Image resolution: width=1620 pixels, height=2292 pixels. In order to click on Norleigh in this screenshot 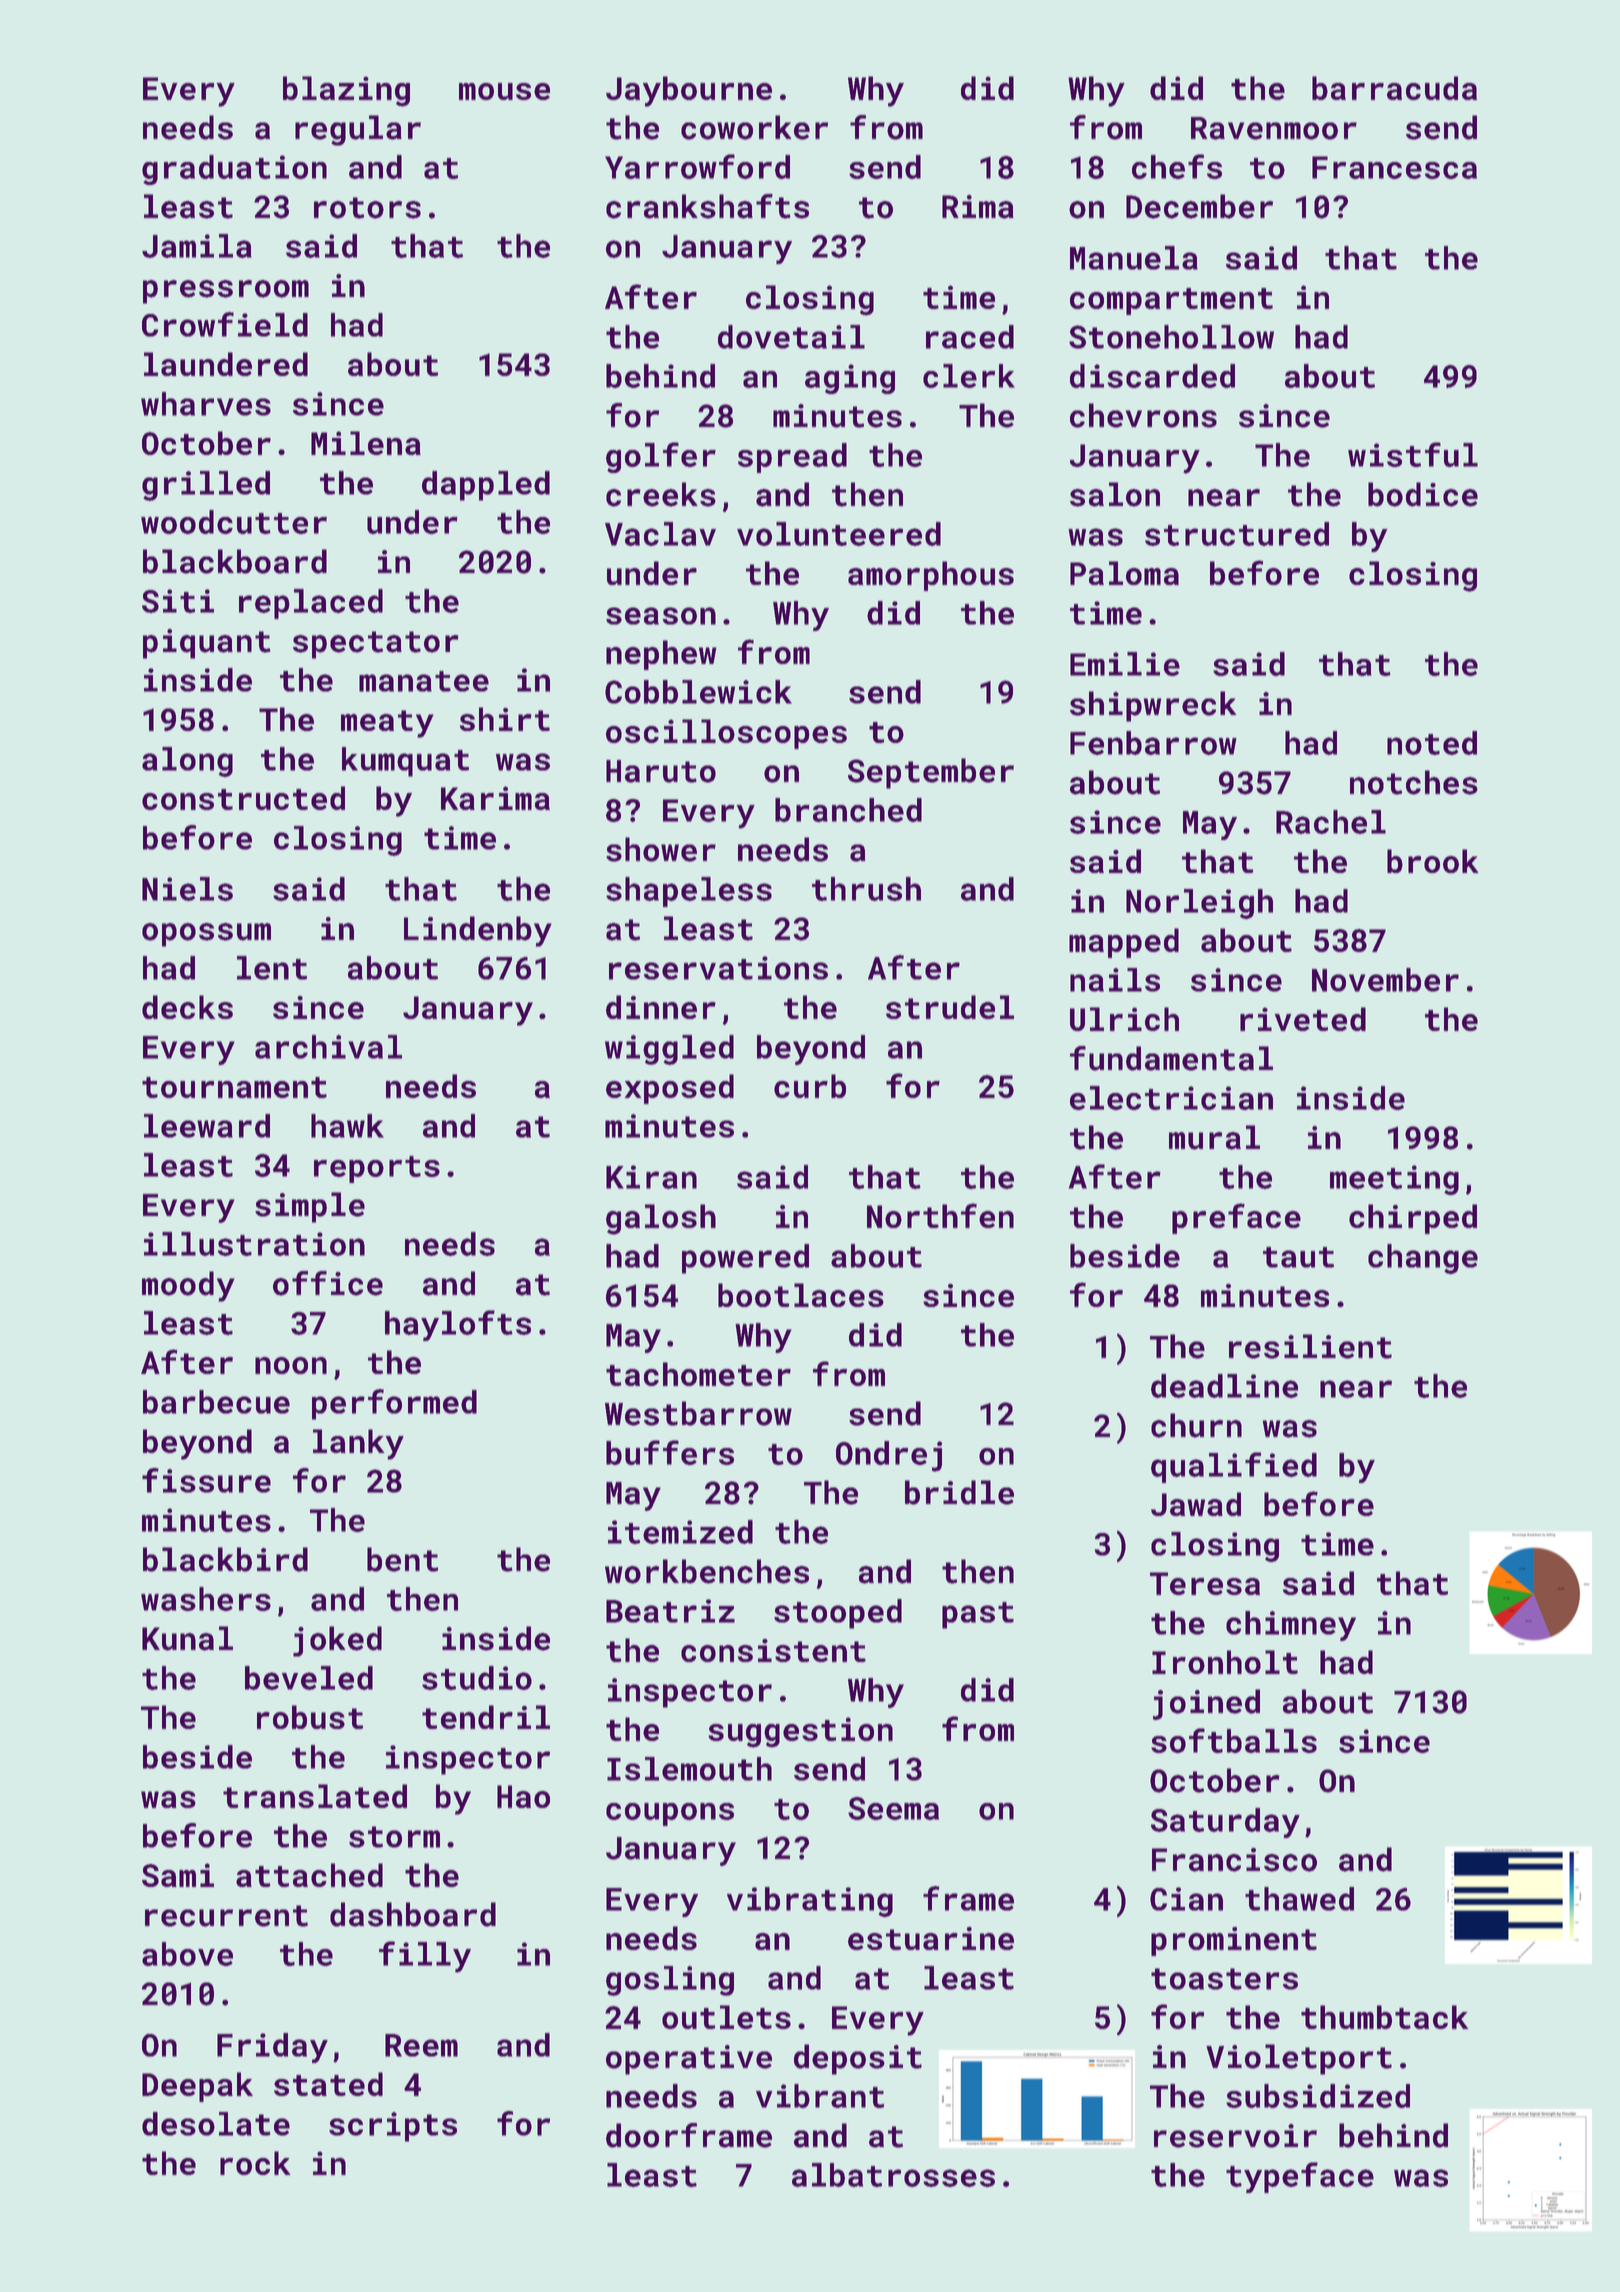, I will do `click(1199, 904)`.
